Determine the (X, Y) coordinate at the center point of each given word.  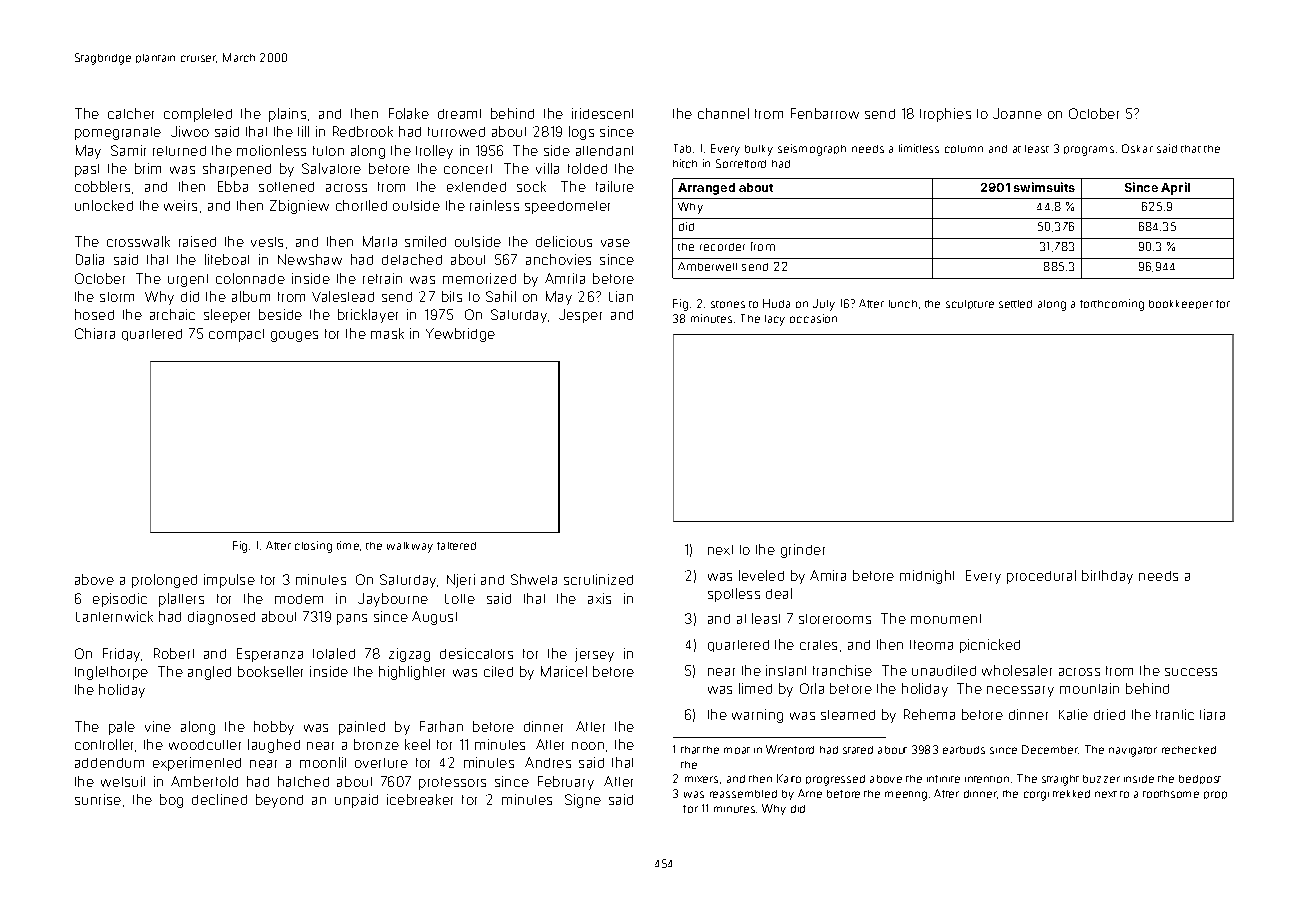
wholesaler (1017, 670)
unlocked (104, 205)
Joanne (1017, 113)
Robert (174, 653)
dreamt (459, 114)
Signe (583, 801)
